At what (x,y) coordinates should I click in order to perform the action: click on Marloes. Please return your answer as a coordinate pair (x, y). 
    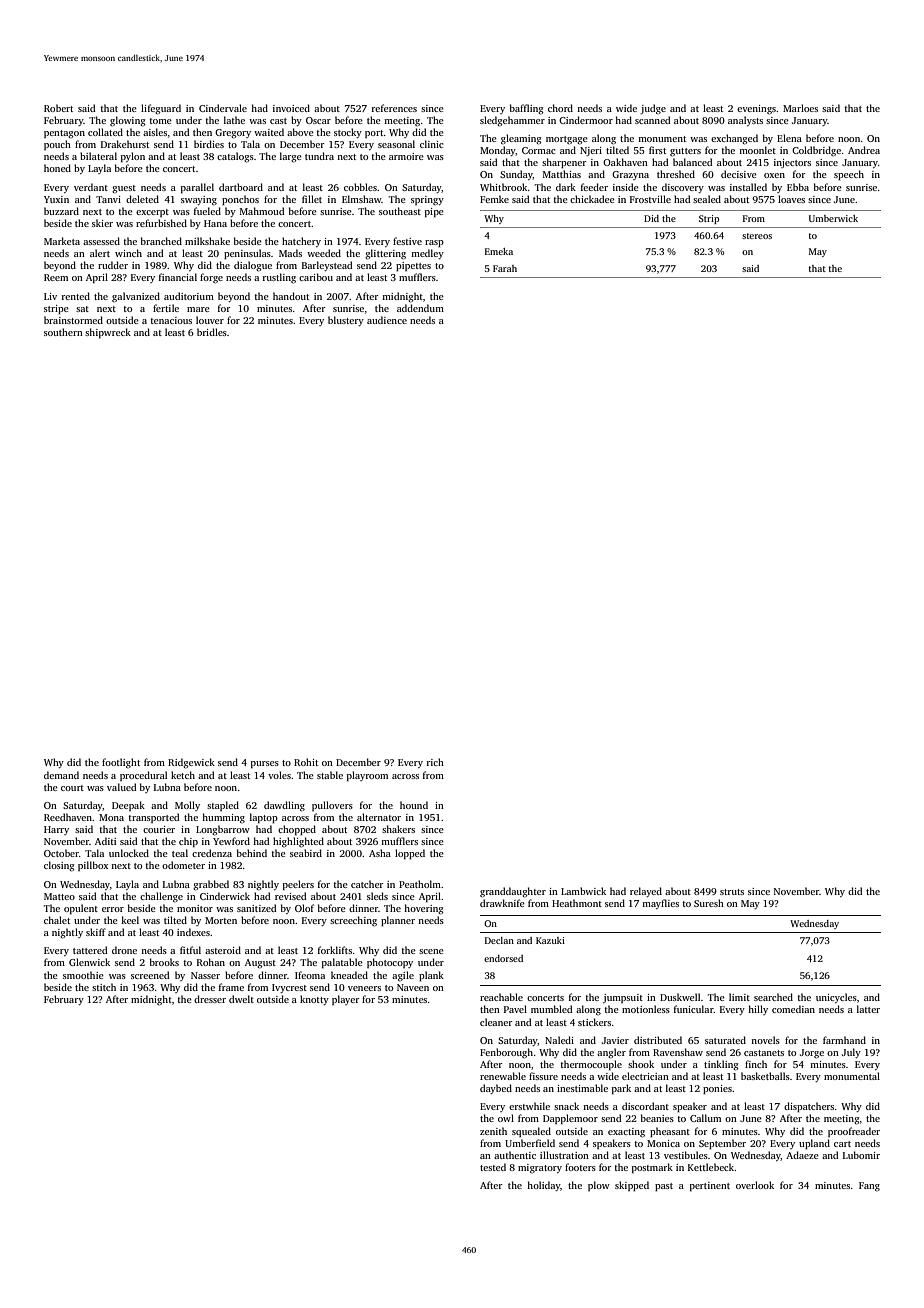
    Looking at the image, I should click on (800, 108).
